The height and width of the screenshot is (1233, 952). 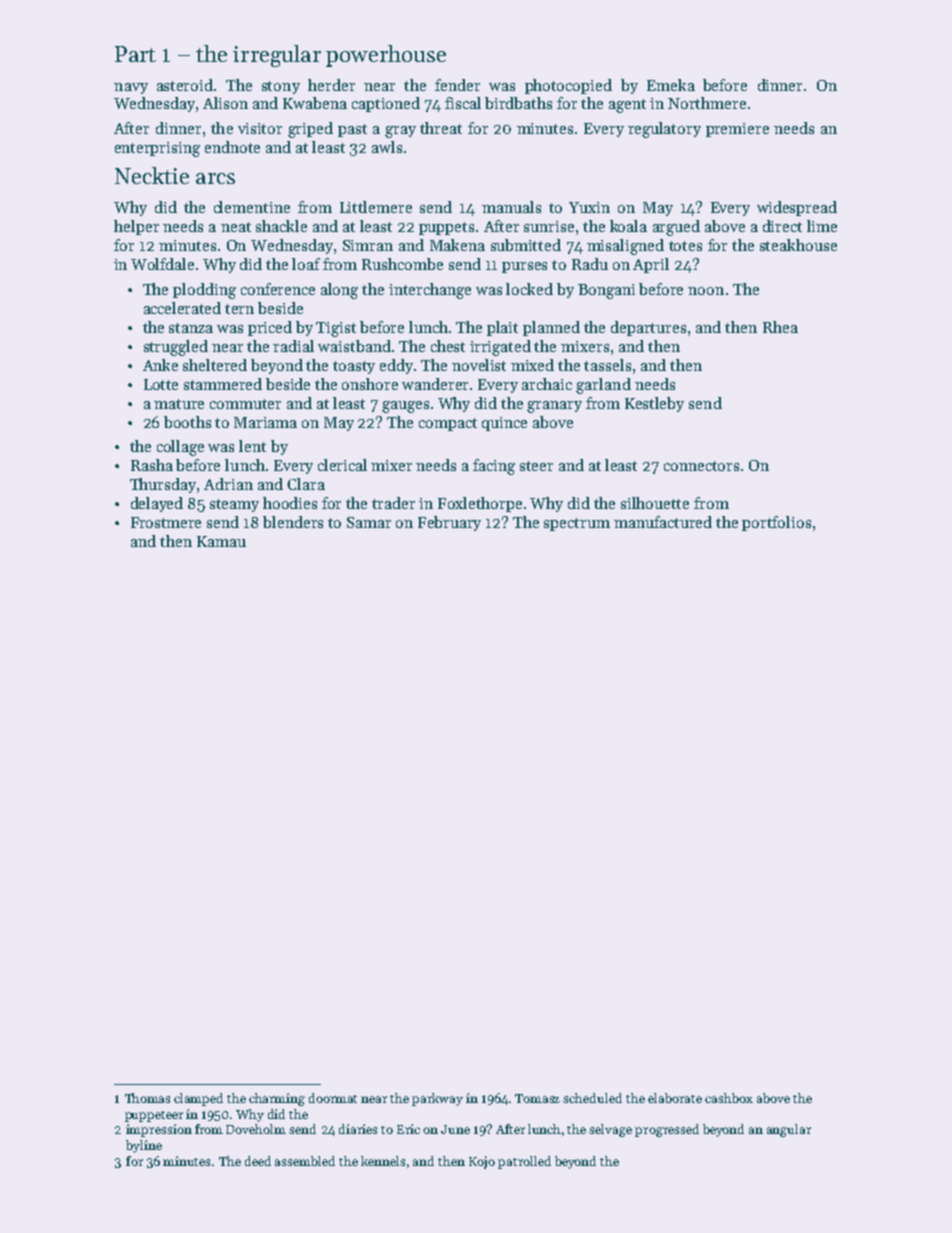 I want to click on powerhouse, so click(x=386, y=56).
